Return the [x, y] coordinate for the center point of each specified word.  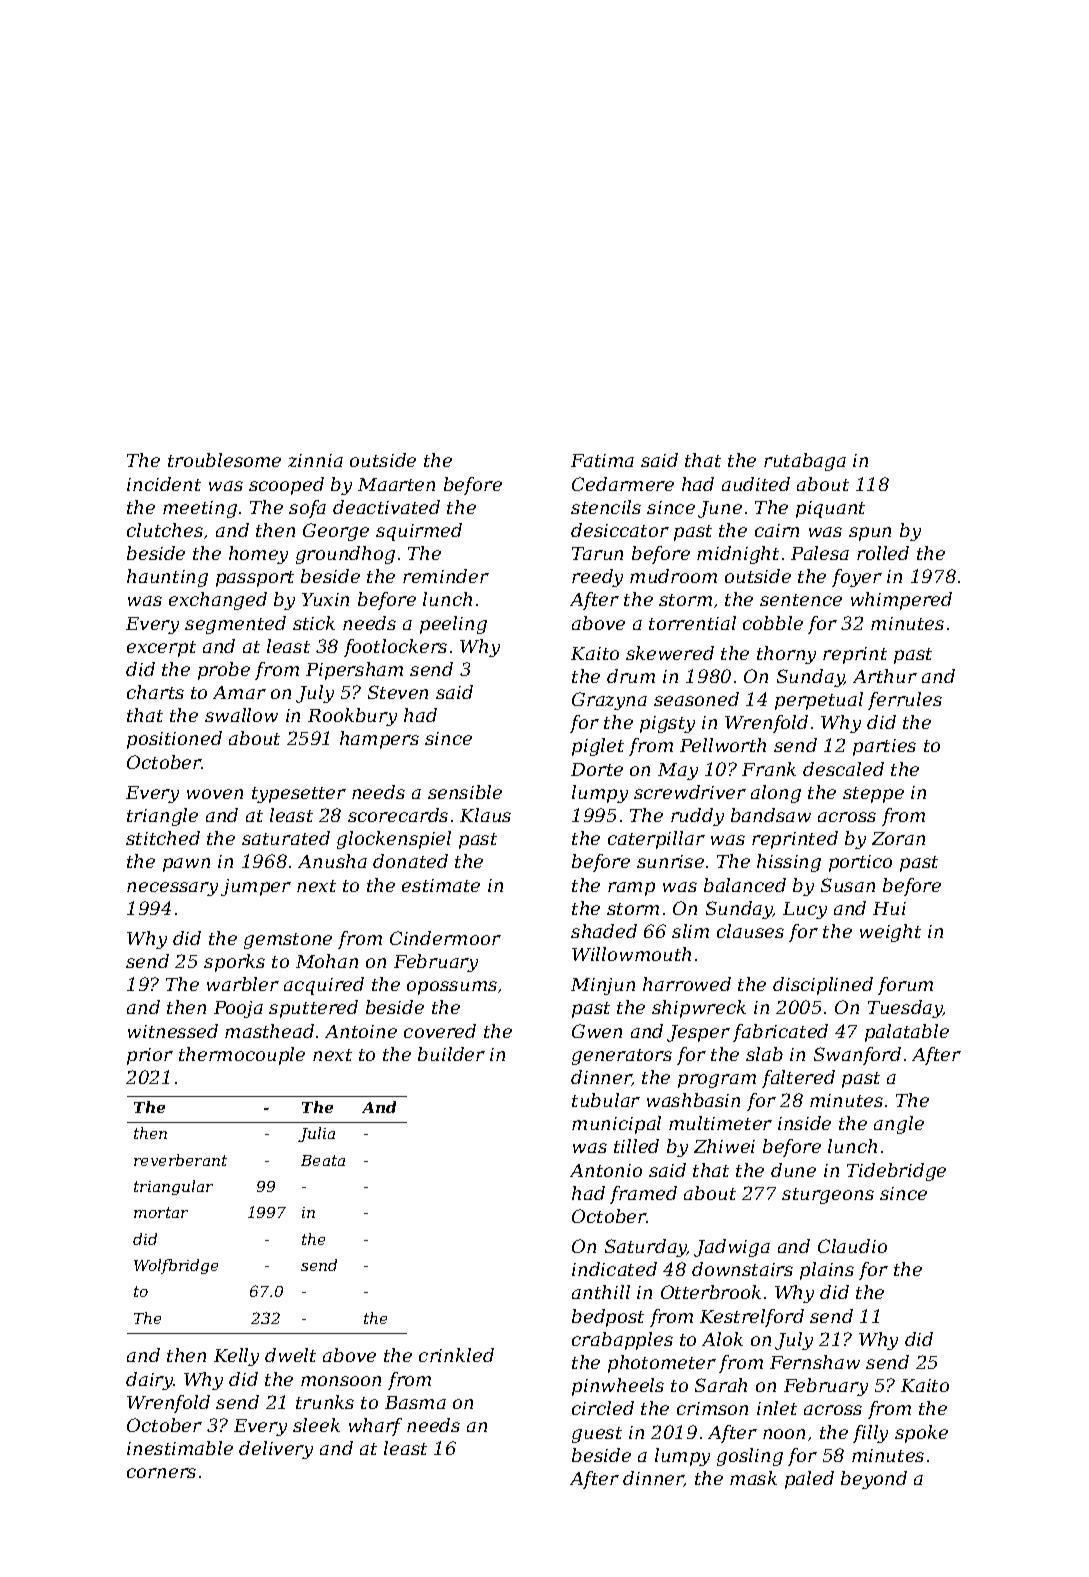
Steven [398, 692]
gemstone [288, 941]
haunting [167, 578]
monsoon [341, 1381]
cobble [773, 623]
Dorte [597, 769]
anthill [601, 1292]
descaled [843, 769]
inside [804, 1123]
